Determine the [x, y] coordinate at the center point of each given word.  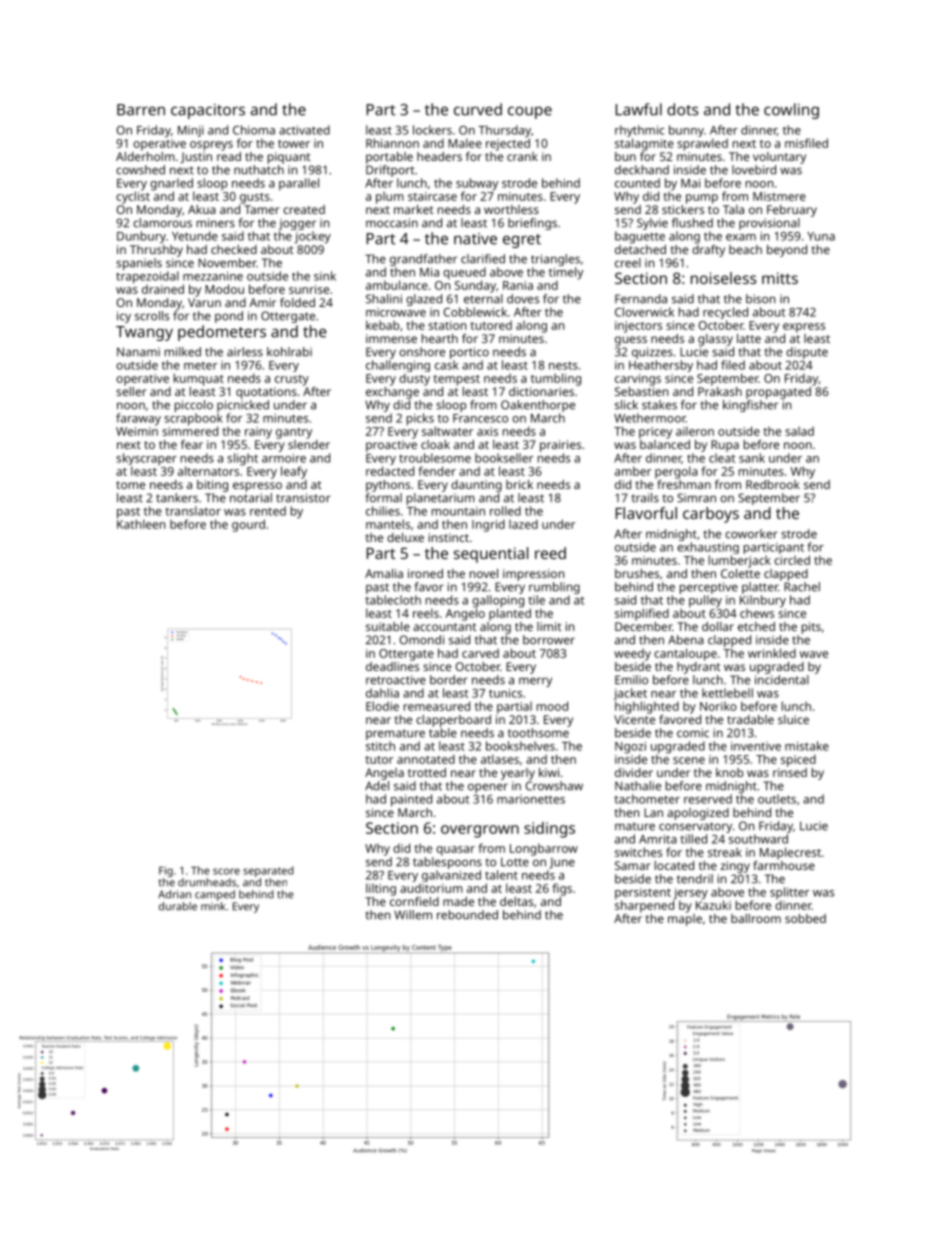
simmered [190, 431]
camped [215, 895]
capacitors [208, 111]
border [449, 680]
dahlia [382, 693]
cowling [791, 111]
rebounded [467, 915]
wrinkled [772, 653]
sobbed [805, 918]
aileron [695, 431]
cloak [435, 444]
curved [478, 109]
